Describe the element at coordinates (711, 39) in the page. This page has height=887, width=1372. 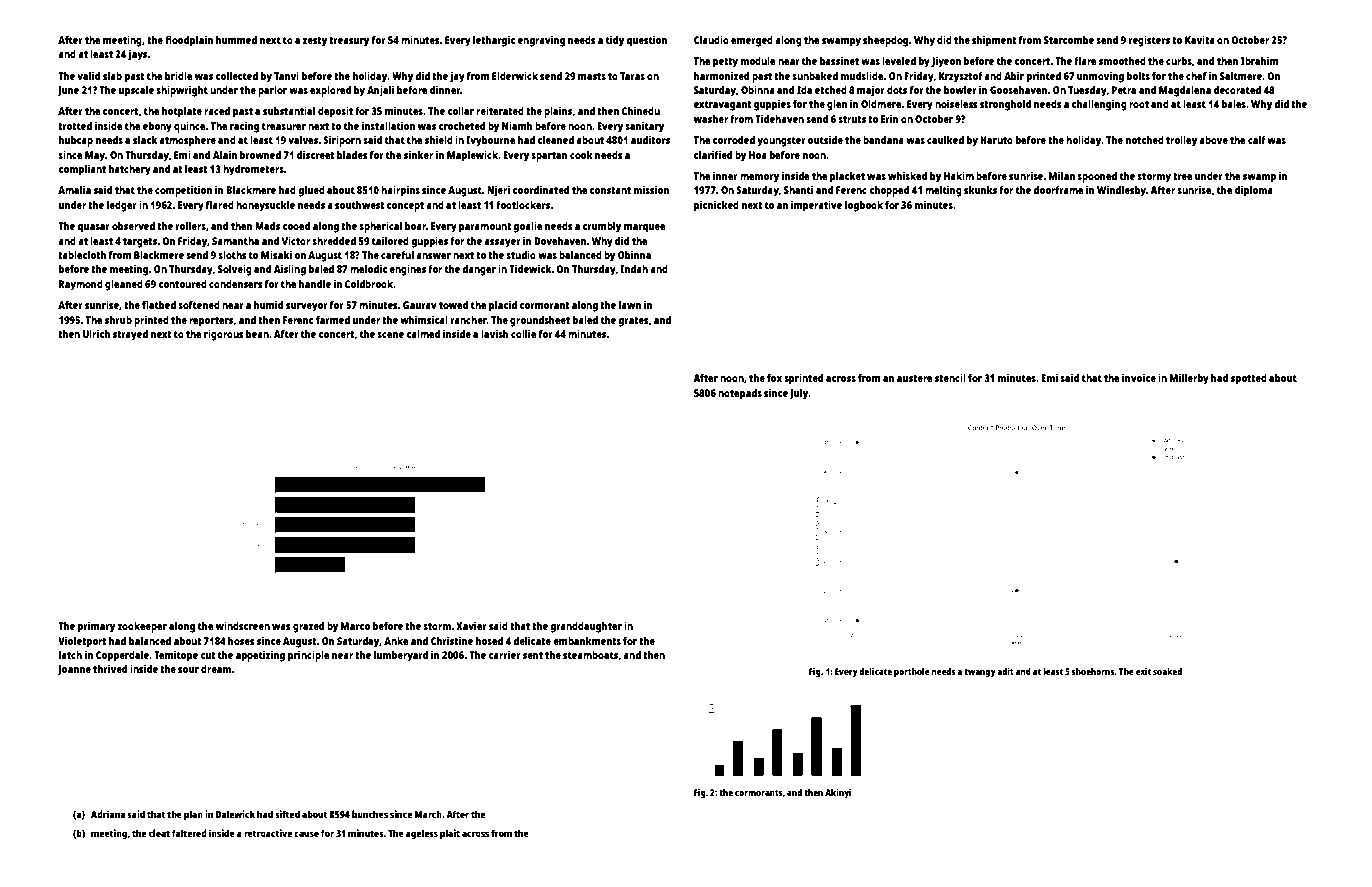
I see `Claudio` at that location.
